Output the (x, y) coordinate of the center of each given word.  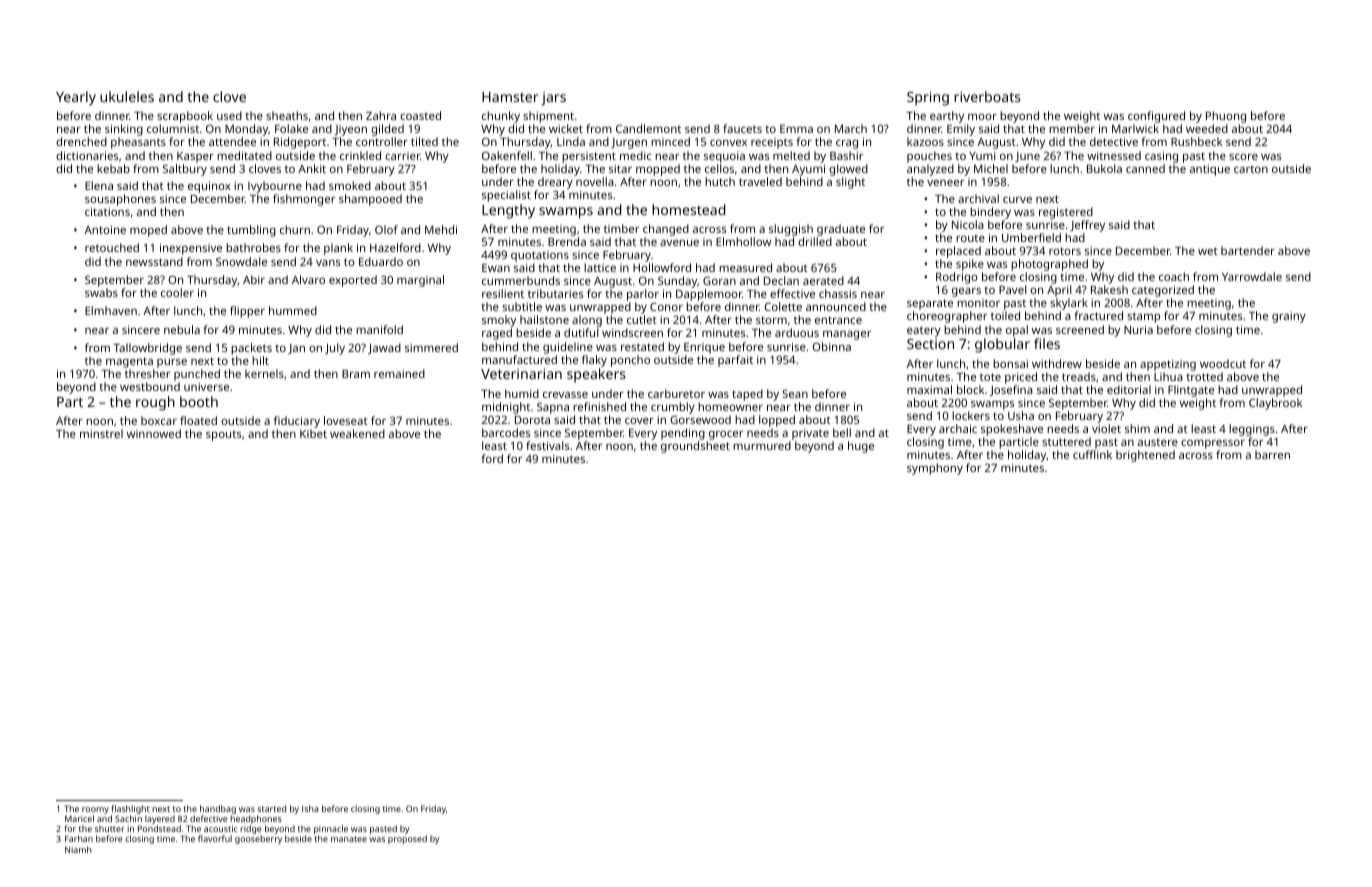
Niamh (78, 849)
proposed (407, 840)
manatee (349, 839)
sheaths (287, 115)
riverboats (987, 96)
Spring (928, 98)
